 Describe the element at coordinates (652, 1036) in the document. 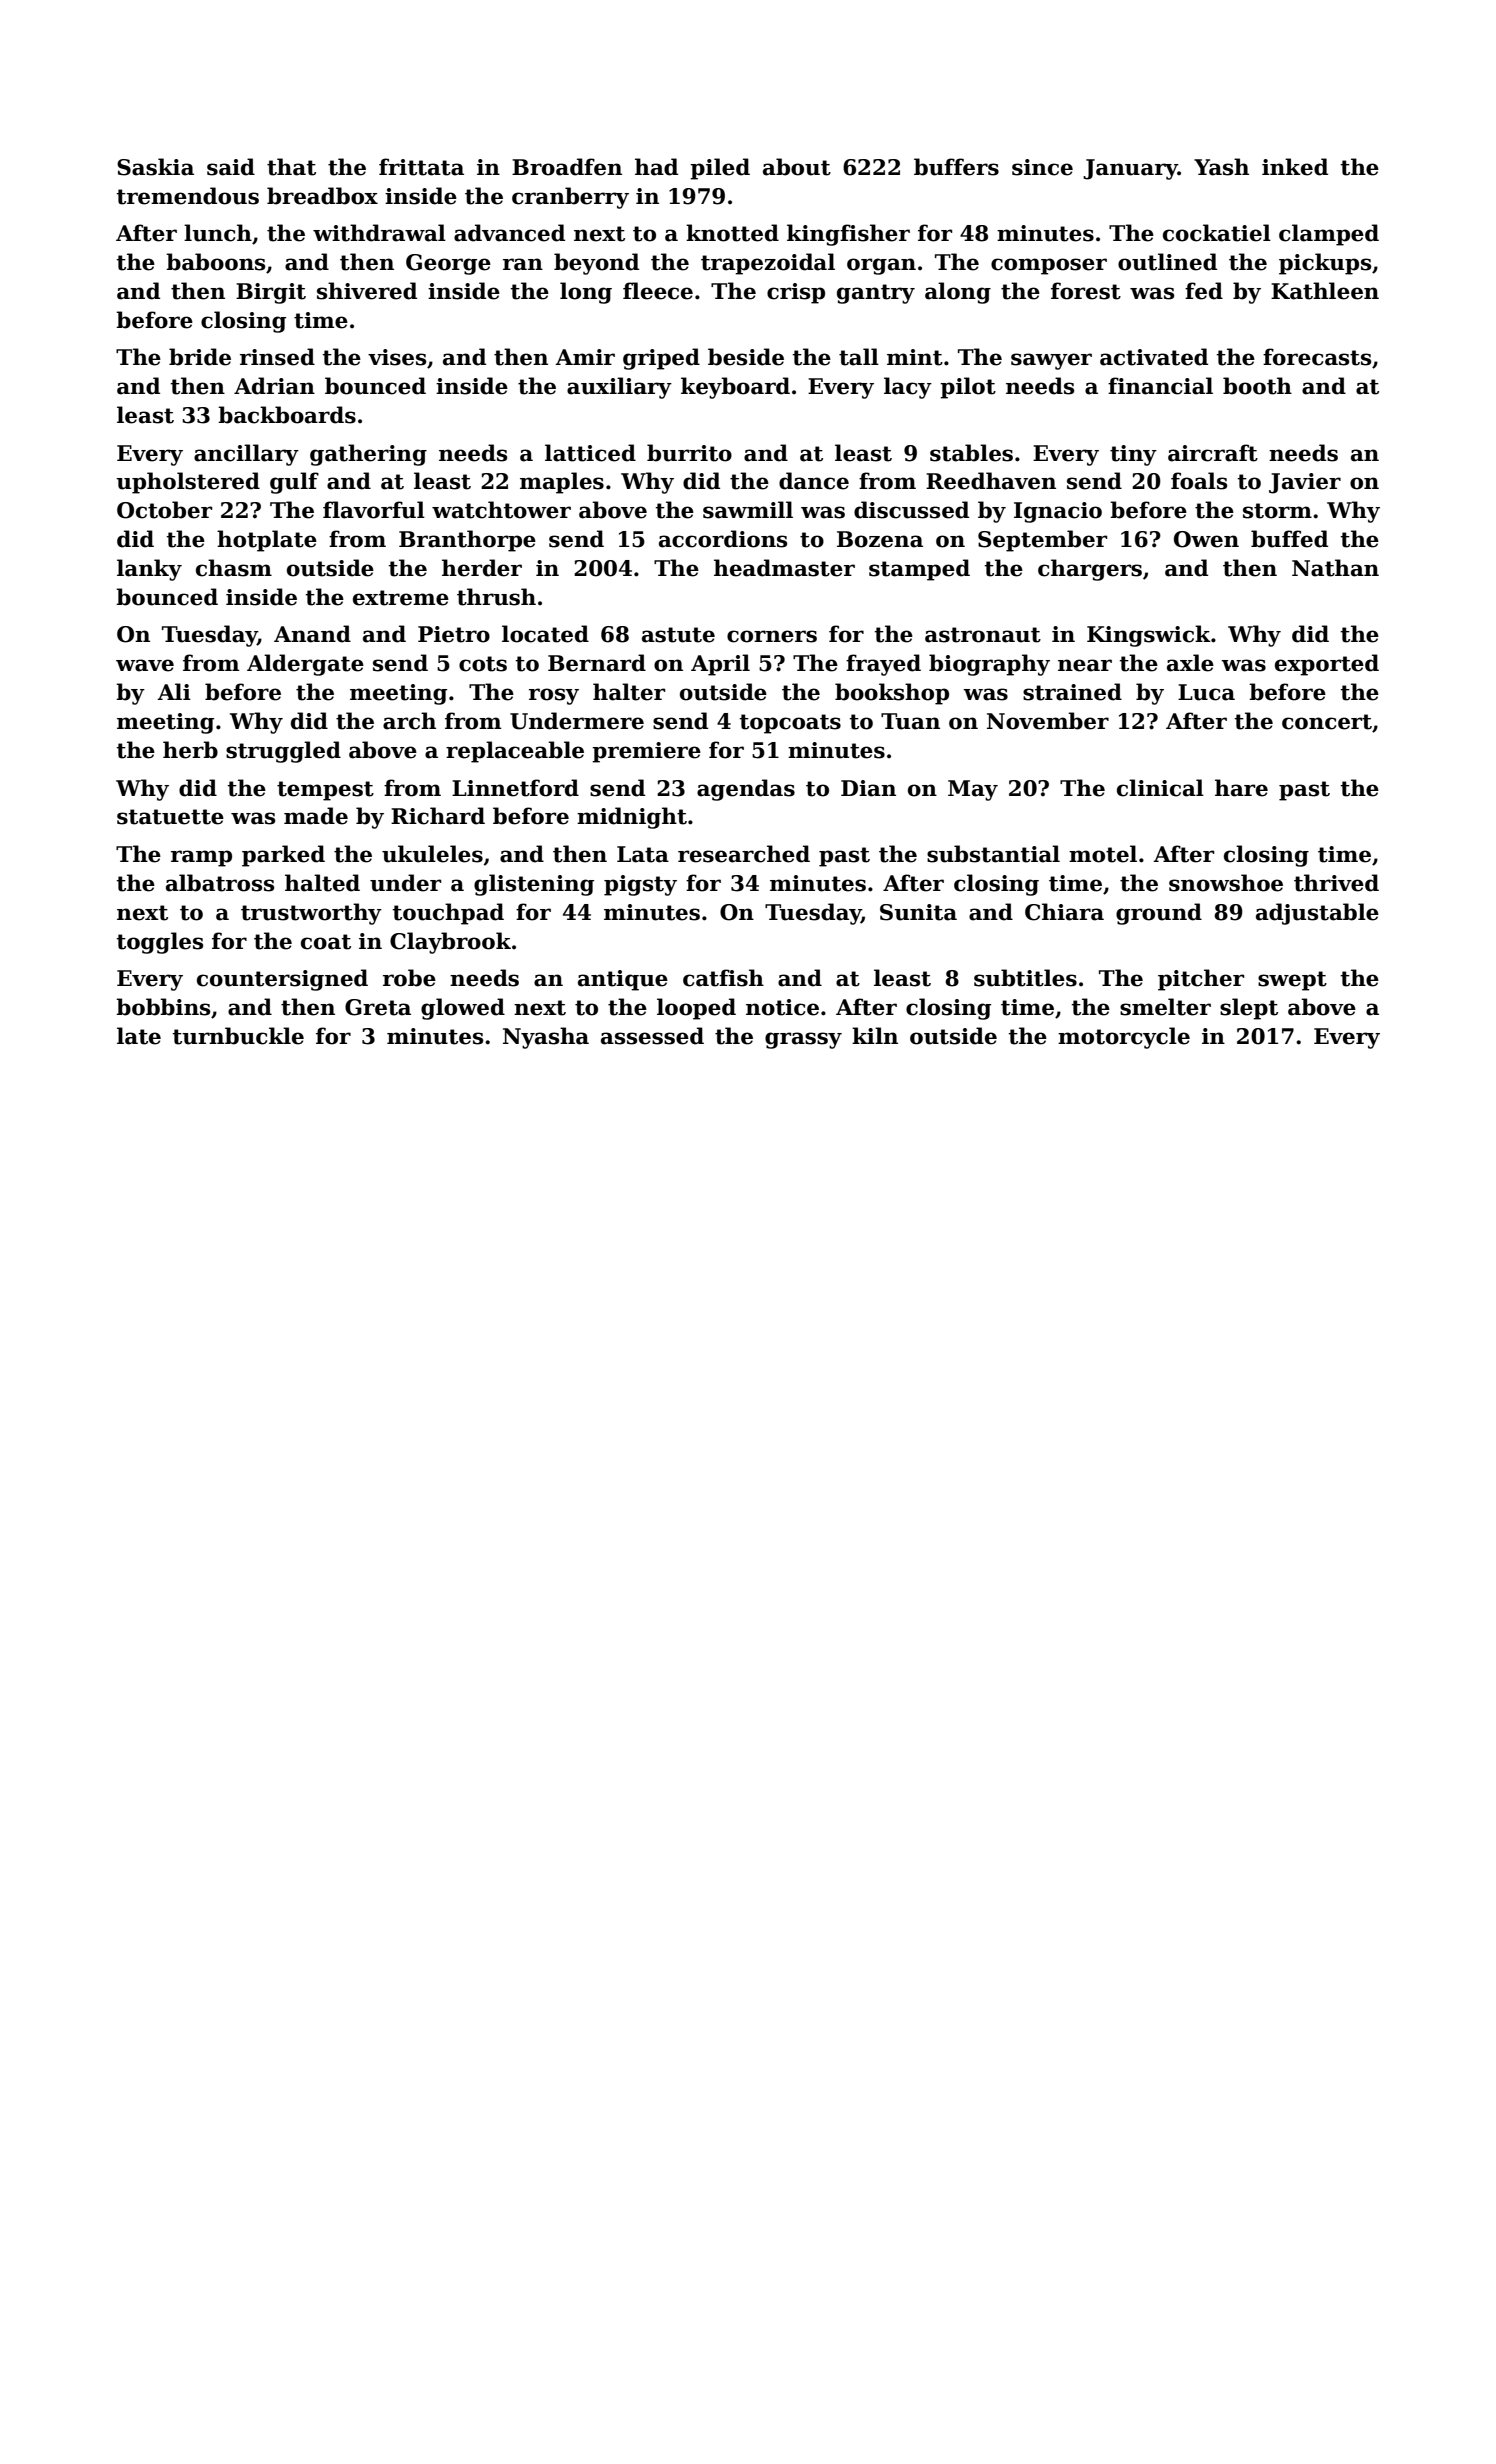

I see `assessed` at that location.
